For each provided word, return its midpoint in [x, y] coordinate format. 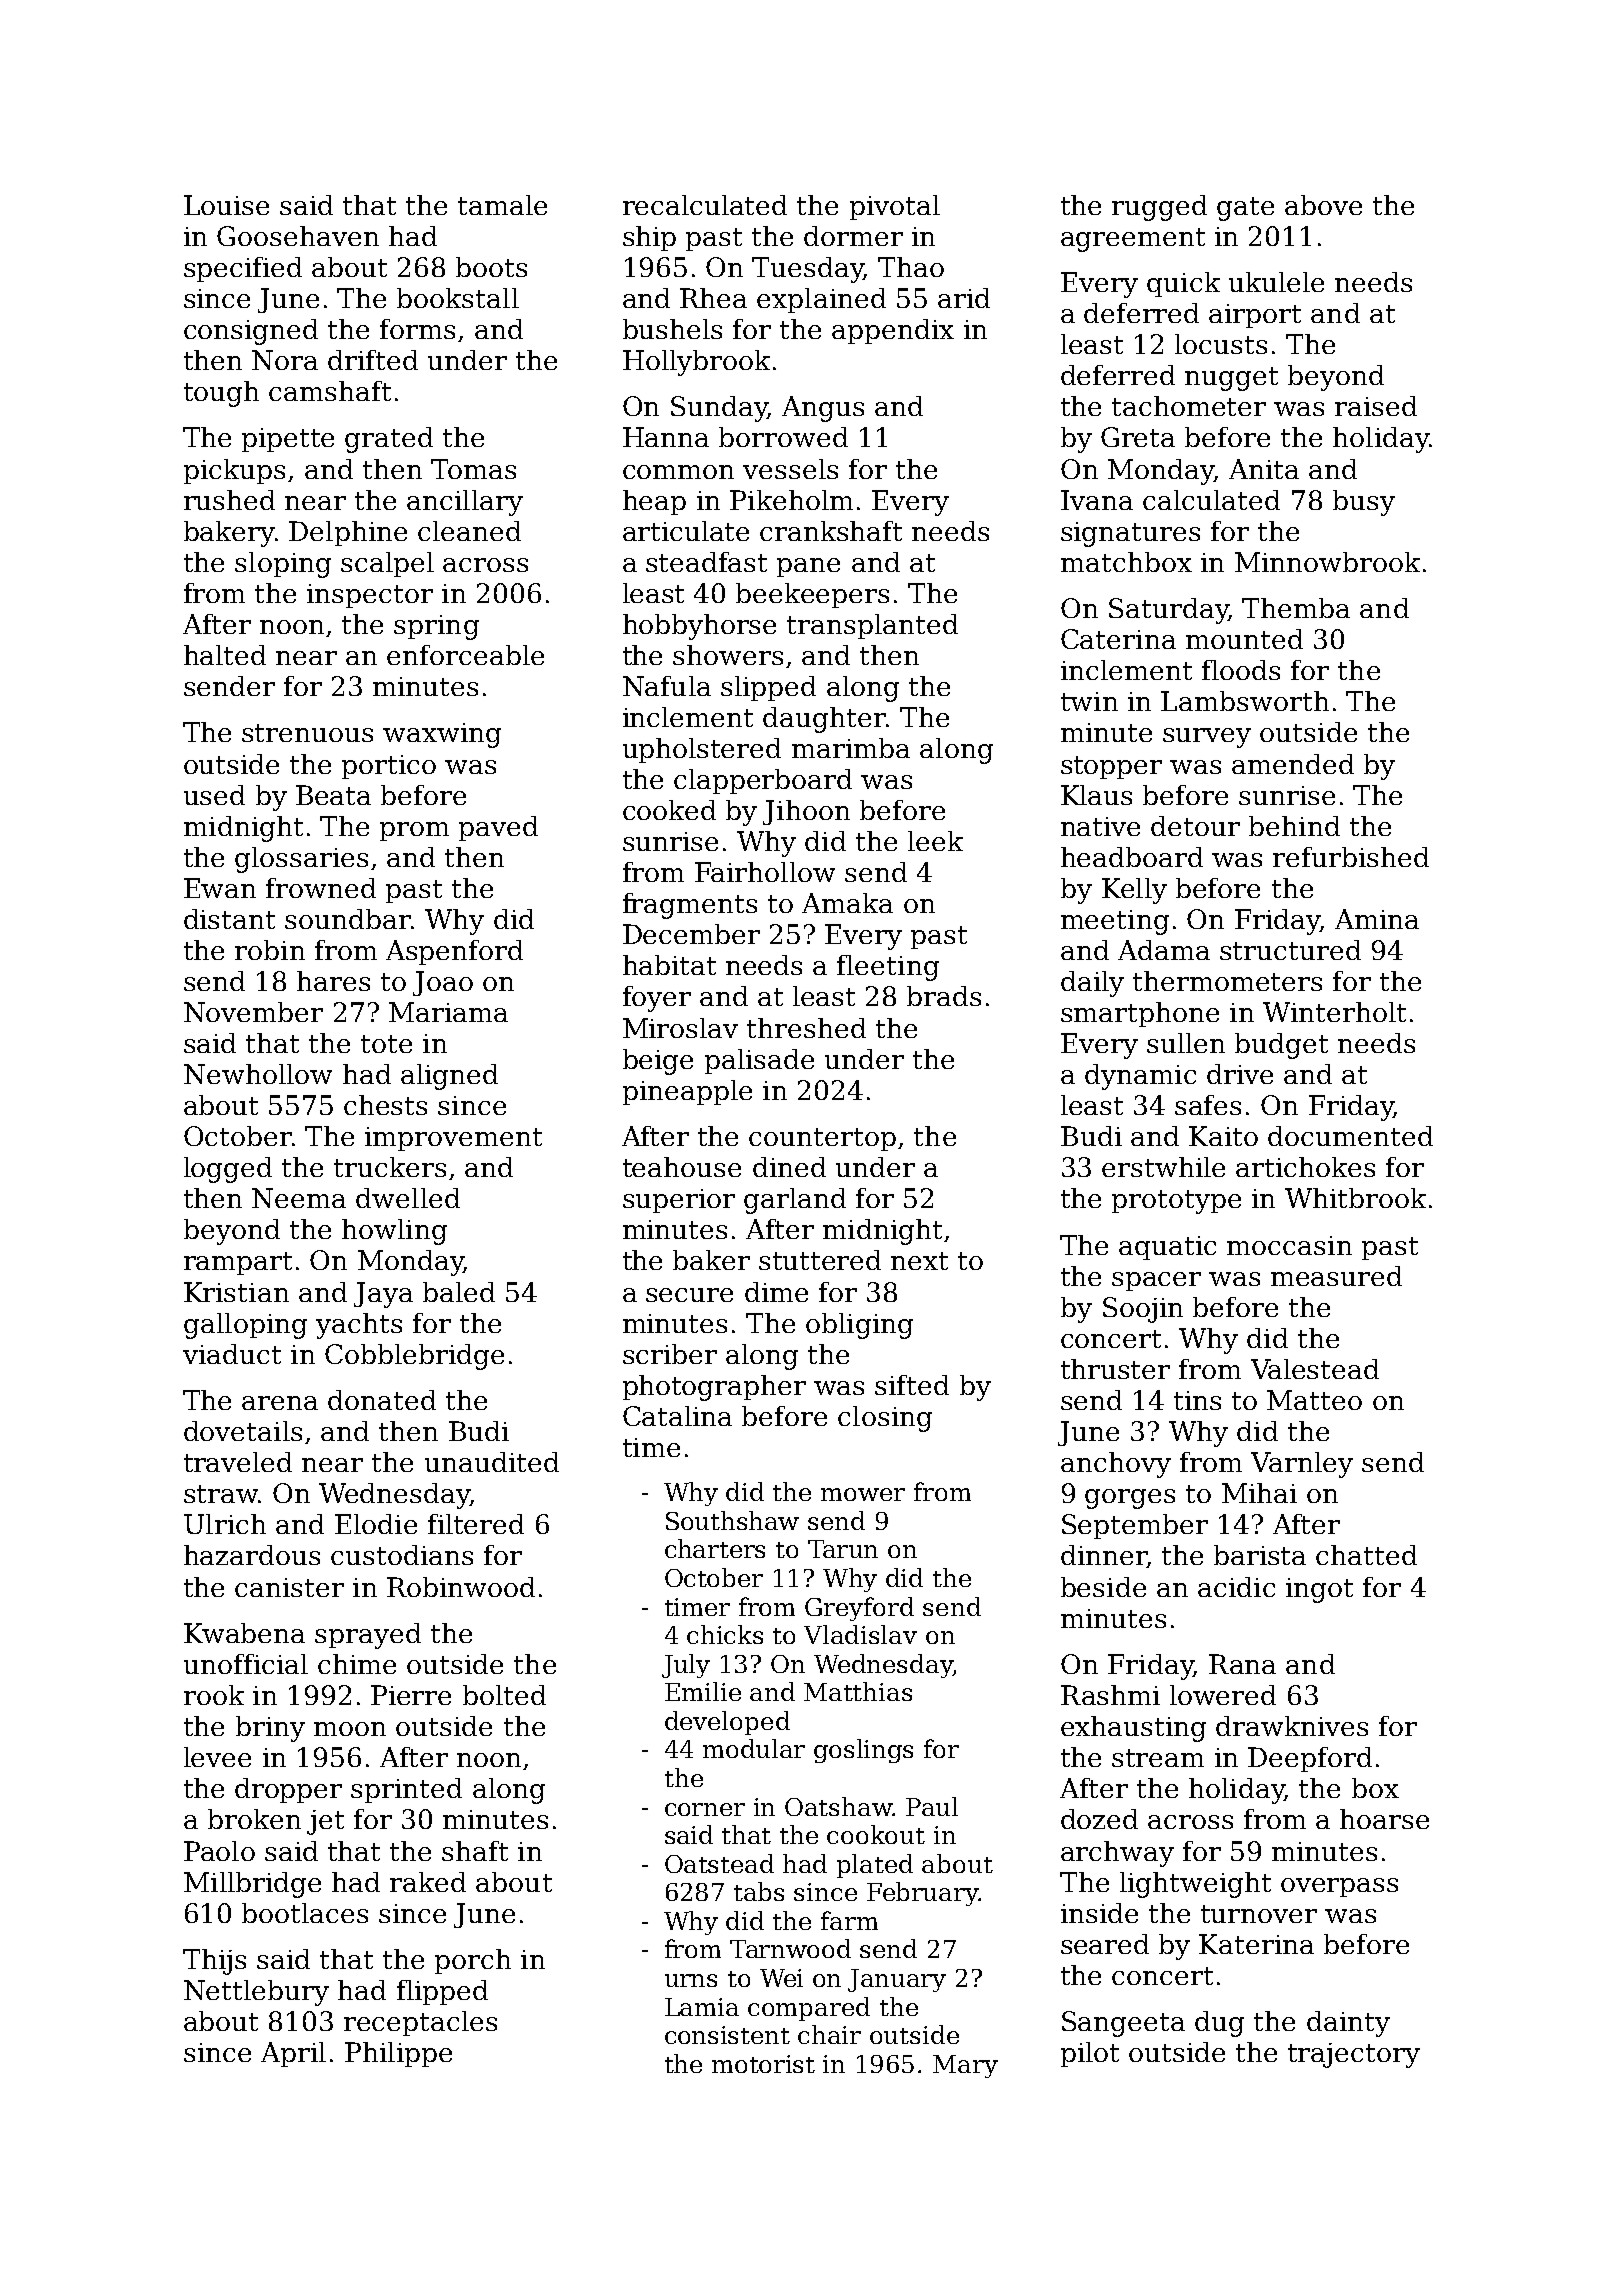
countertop [822, 1139]
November [253, 1012]
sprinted [406, 1790]
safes [1208, 1105]
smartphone [1140, 1014]
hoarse [1384, 1819]
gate [1245, 209]
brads [944, 996]
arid [964, 298]
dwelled [408, 1198]
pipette [288, 440]
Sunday [719, 409]
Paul [932, 1806]
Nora [285, 360]
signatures [1130, 534]
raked [428, 1882]
